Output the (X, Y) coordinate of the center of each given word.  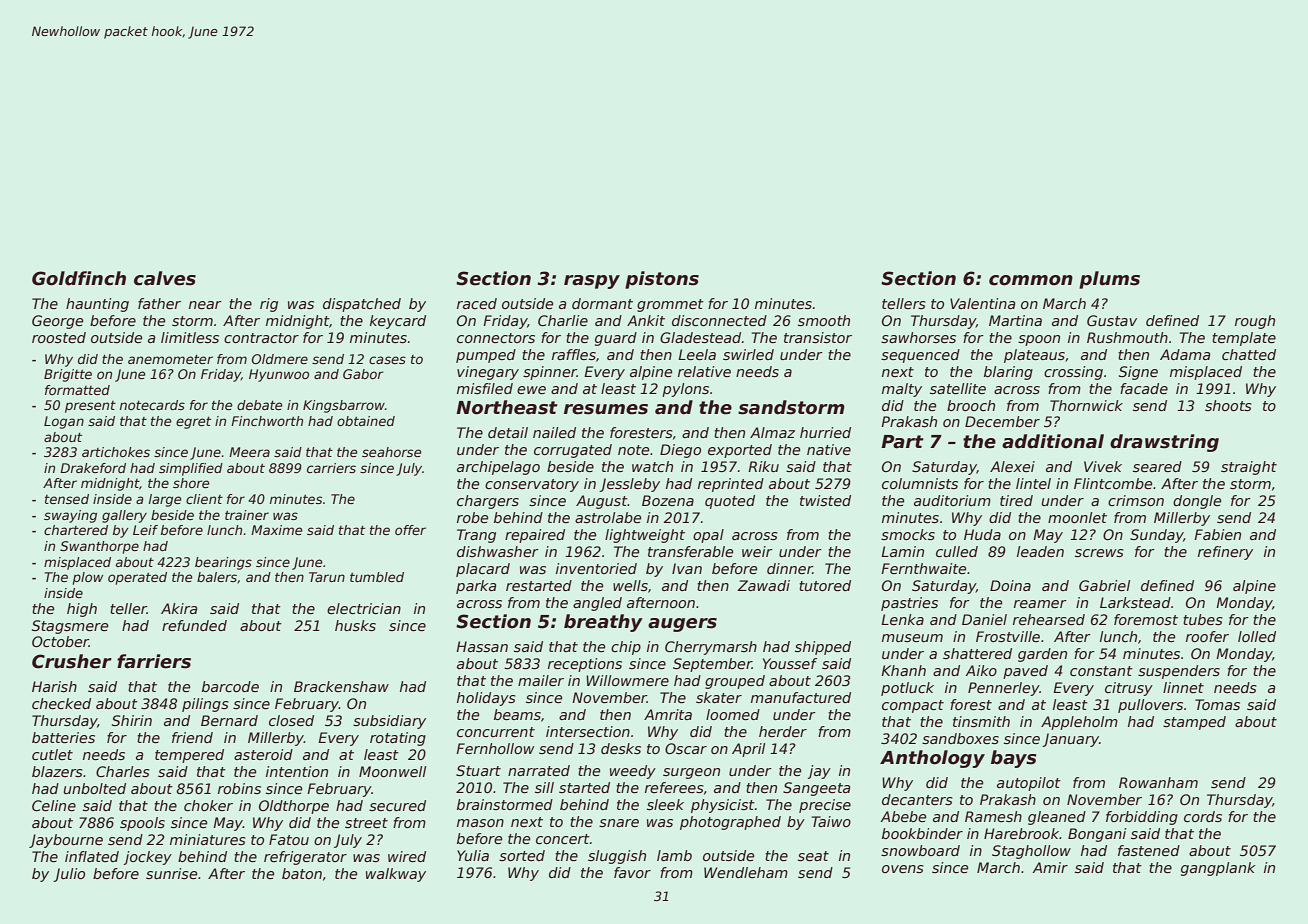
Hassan (482, 646)
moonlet (1077, 517)
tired (1016, 500)
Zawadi (763, 585)
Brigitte (68, 375)
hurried (825, 432)
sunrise (171, 873)
